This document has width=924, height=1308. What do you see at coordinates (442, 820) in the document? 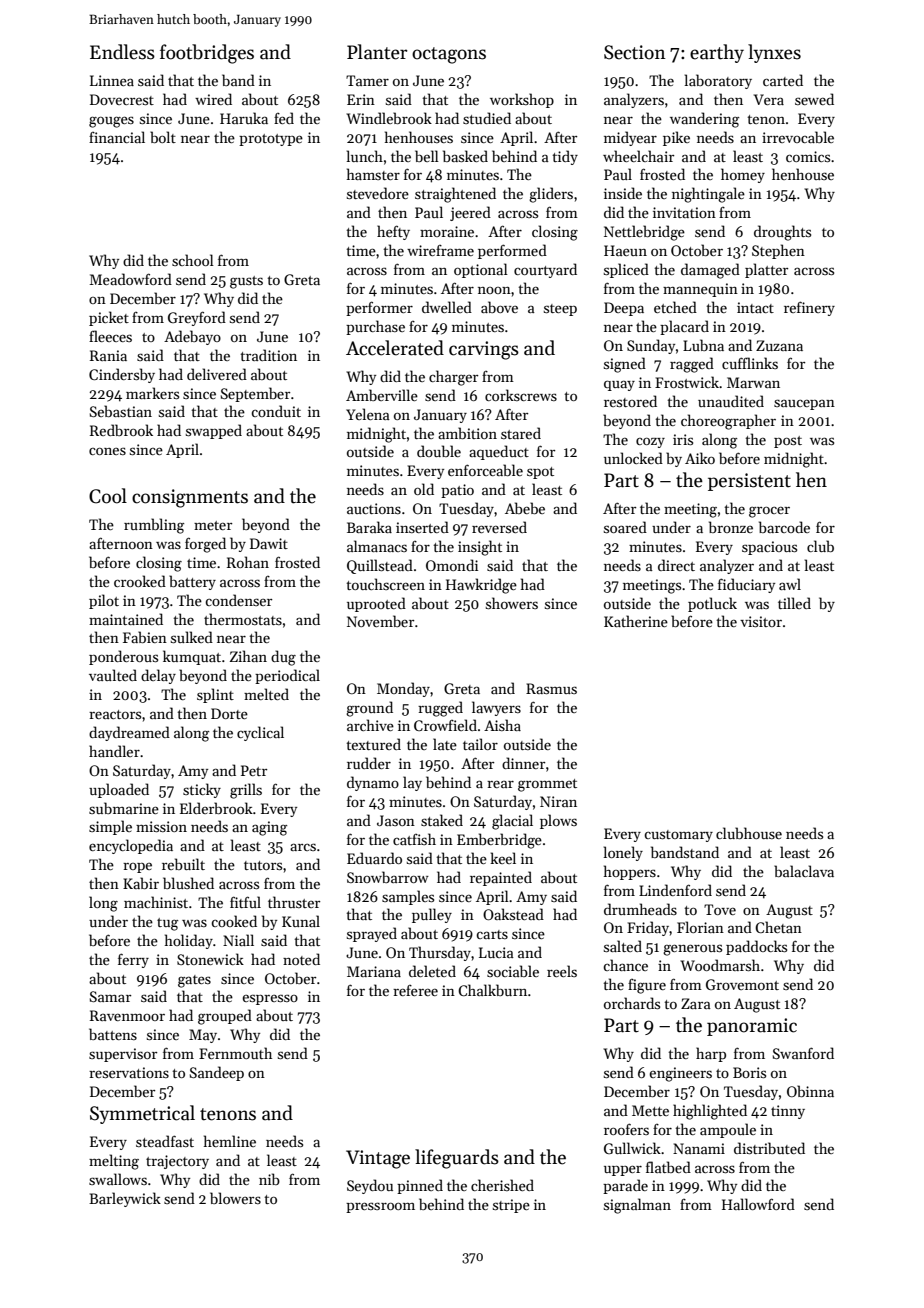
I see `staked` at bounding box center [442, 820].
